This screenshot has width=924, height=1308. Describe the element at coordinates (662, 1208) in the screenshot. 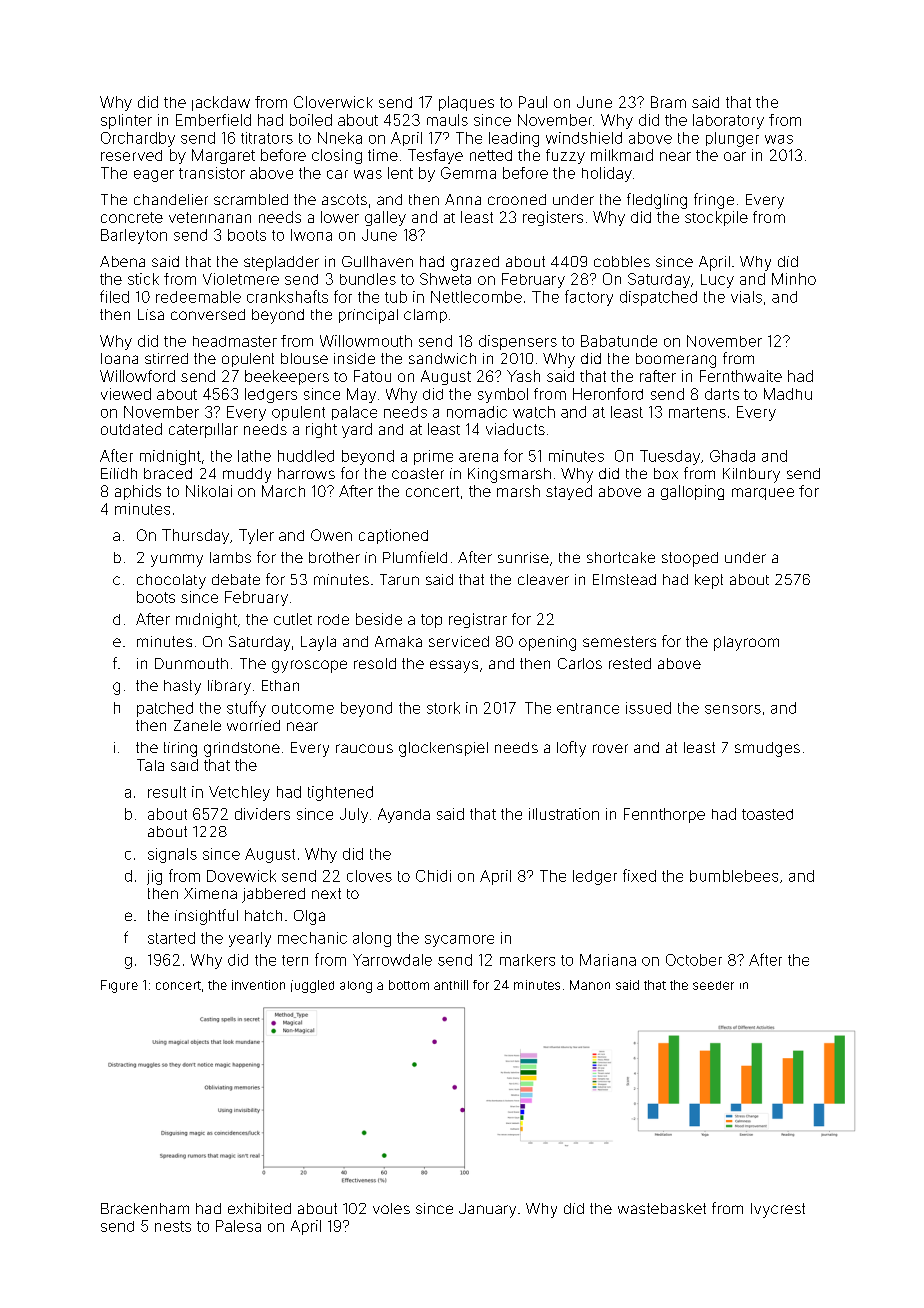

I see `wastebasket` at that location.
